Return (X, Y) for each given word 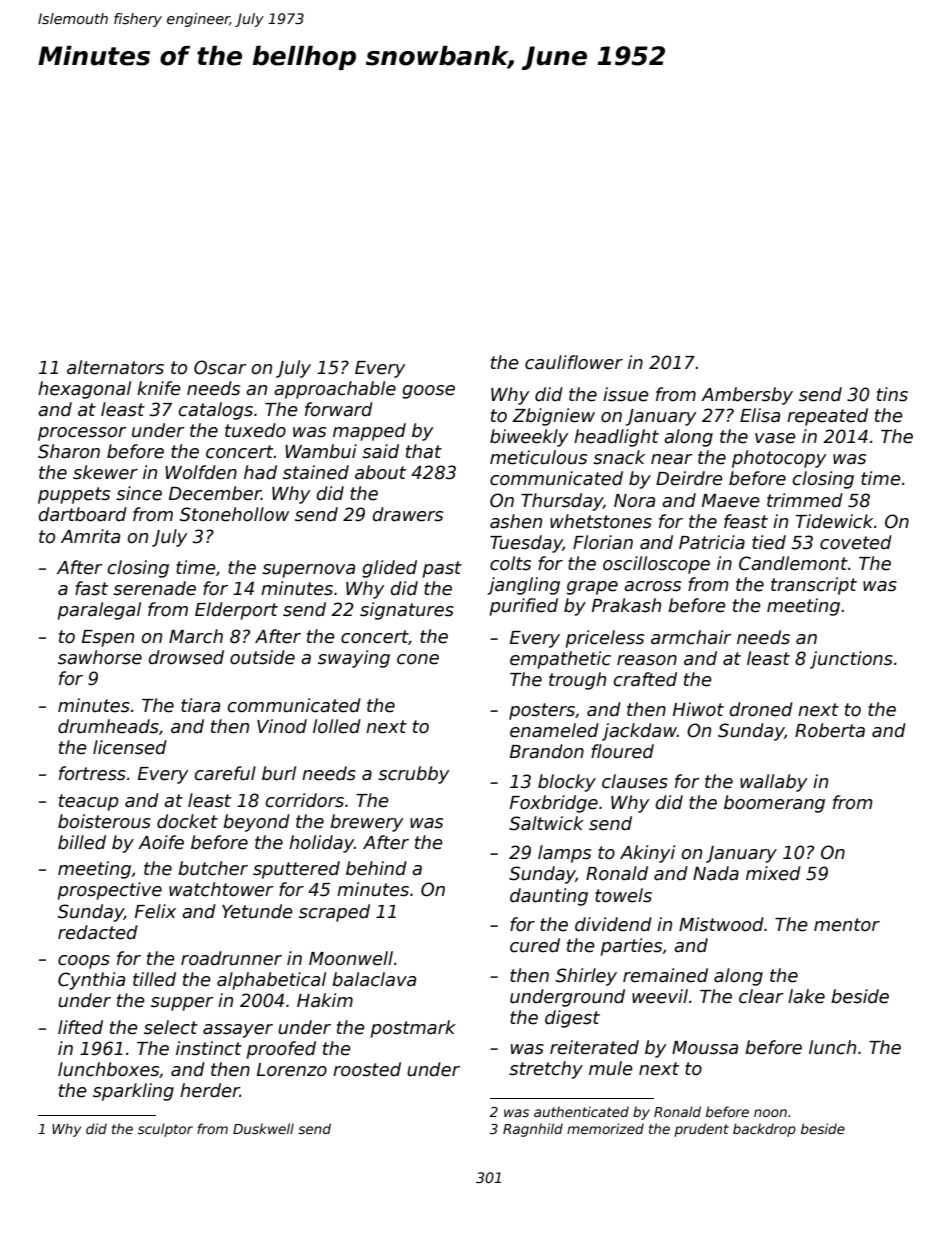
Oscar (220, 367)
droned (761, 709)
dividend (613, 924)
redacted (98, 932)
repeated (827, 417)
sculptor (165, 1130)
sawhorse (100, 657)
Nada (716, 873)
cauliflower (574, 362)
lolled (337, 726)
